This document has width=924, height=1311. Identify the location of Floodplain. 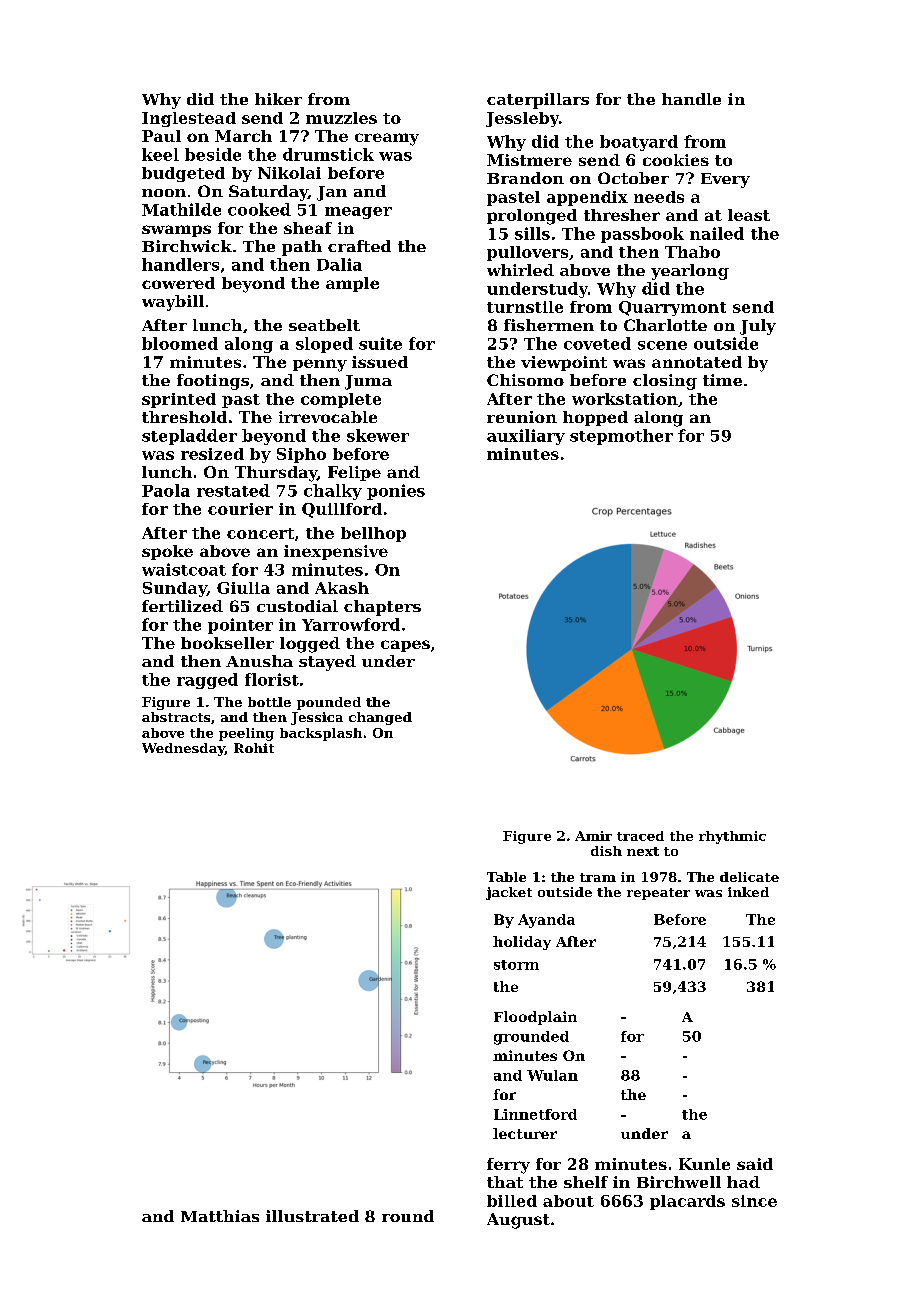
(535, 1018).
